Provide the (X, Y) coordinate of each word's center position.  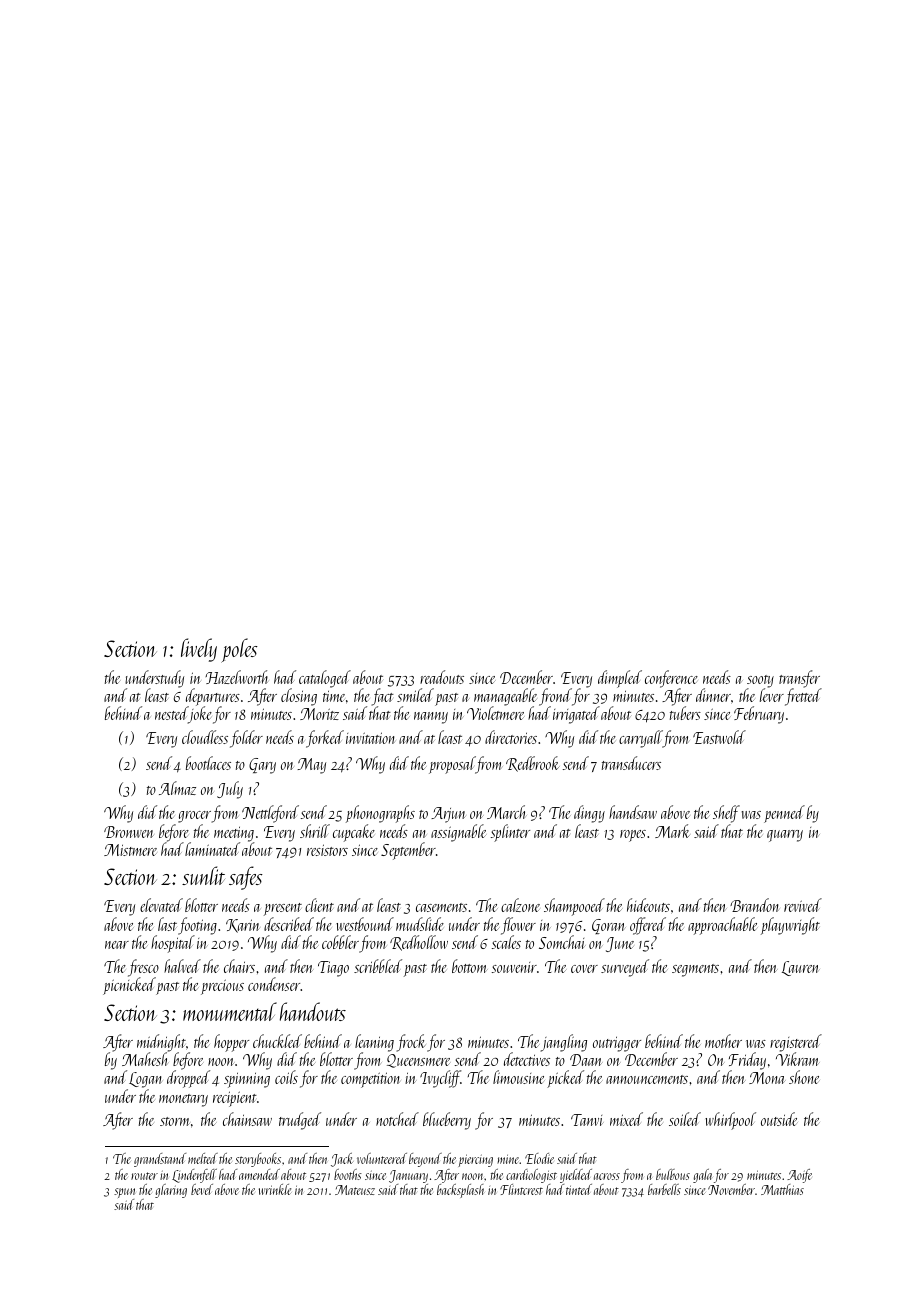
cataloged (325, 679)
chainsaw (247, 1119)
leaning (374, 1043)
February (759, 715)
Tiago (333, 969)
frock (410, 1043)
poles (239, 650)
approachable (723, 926)
